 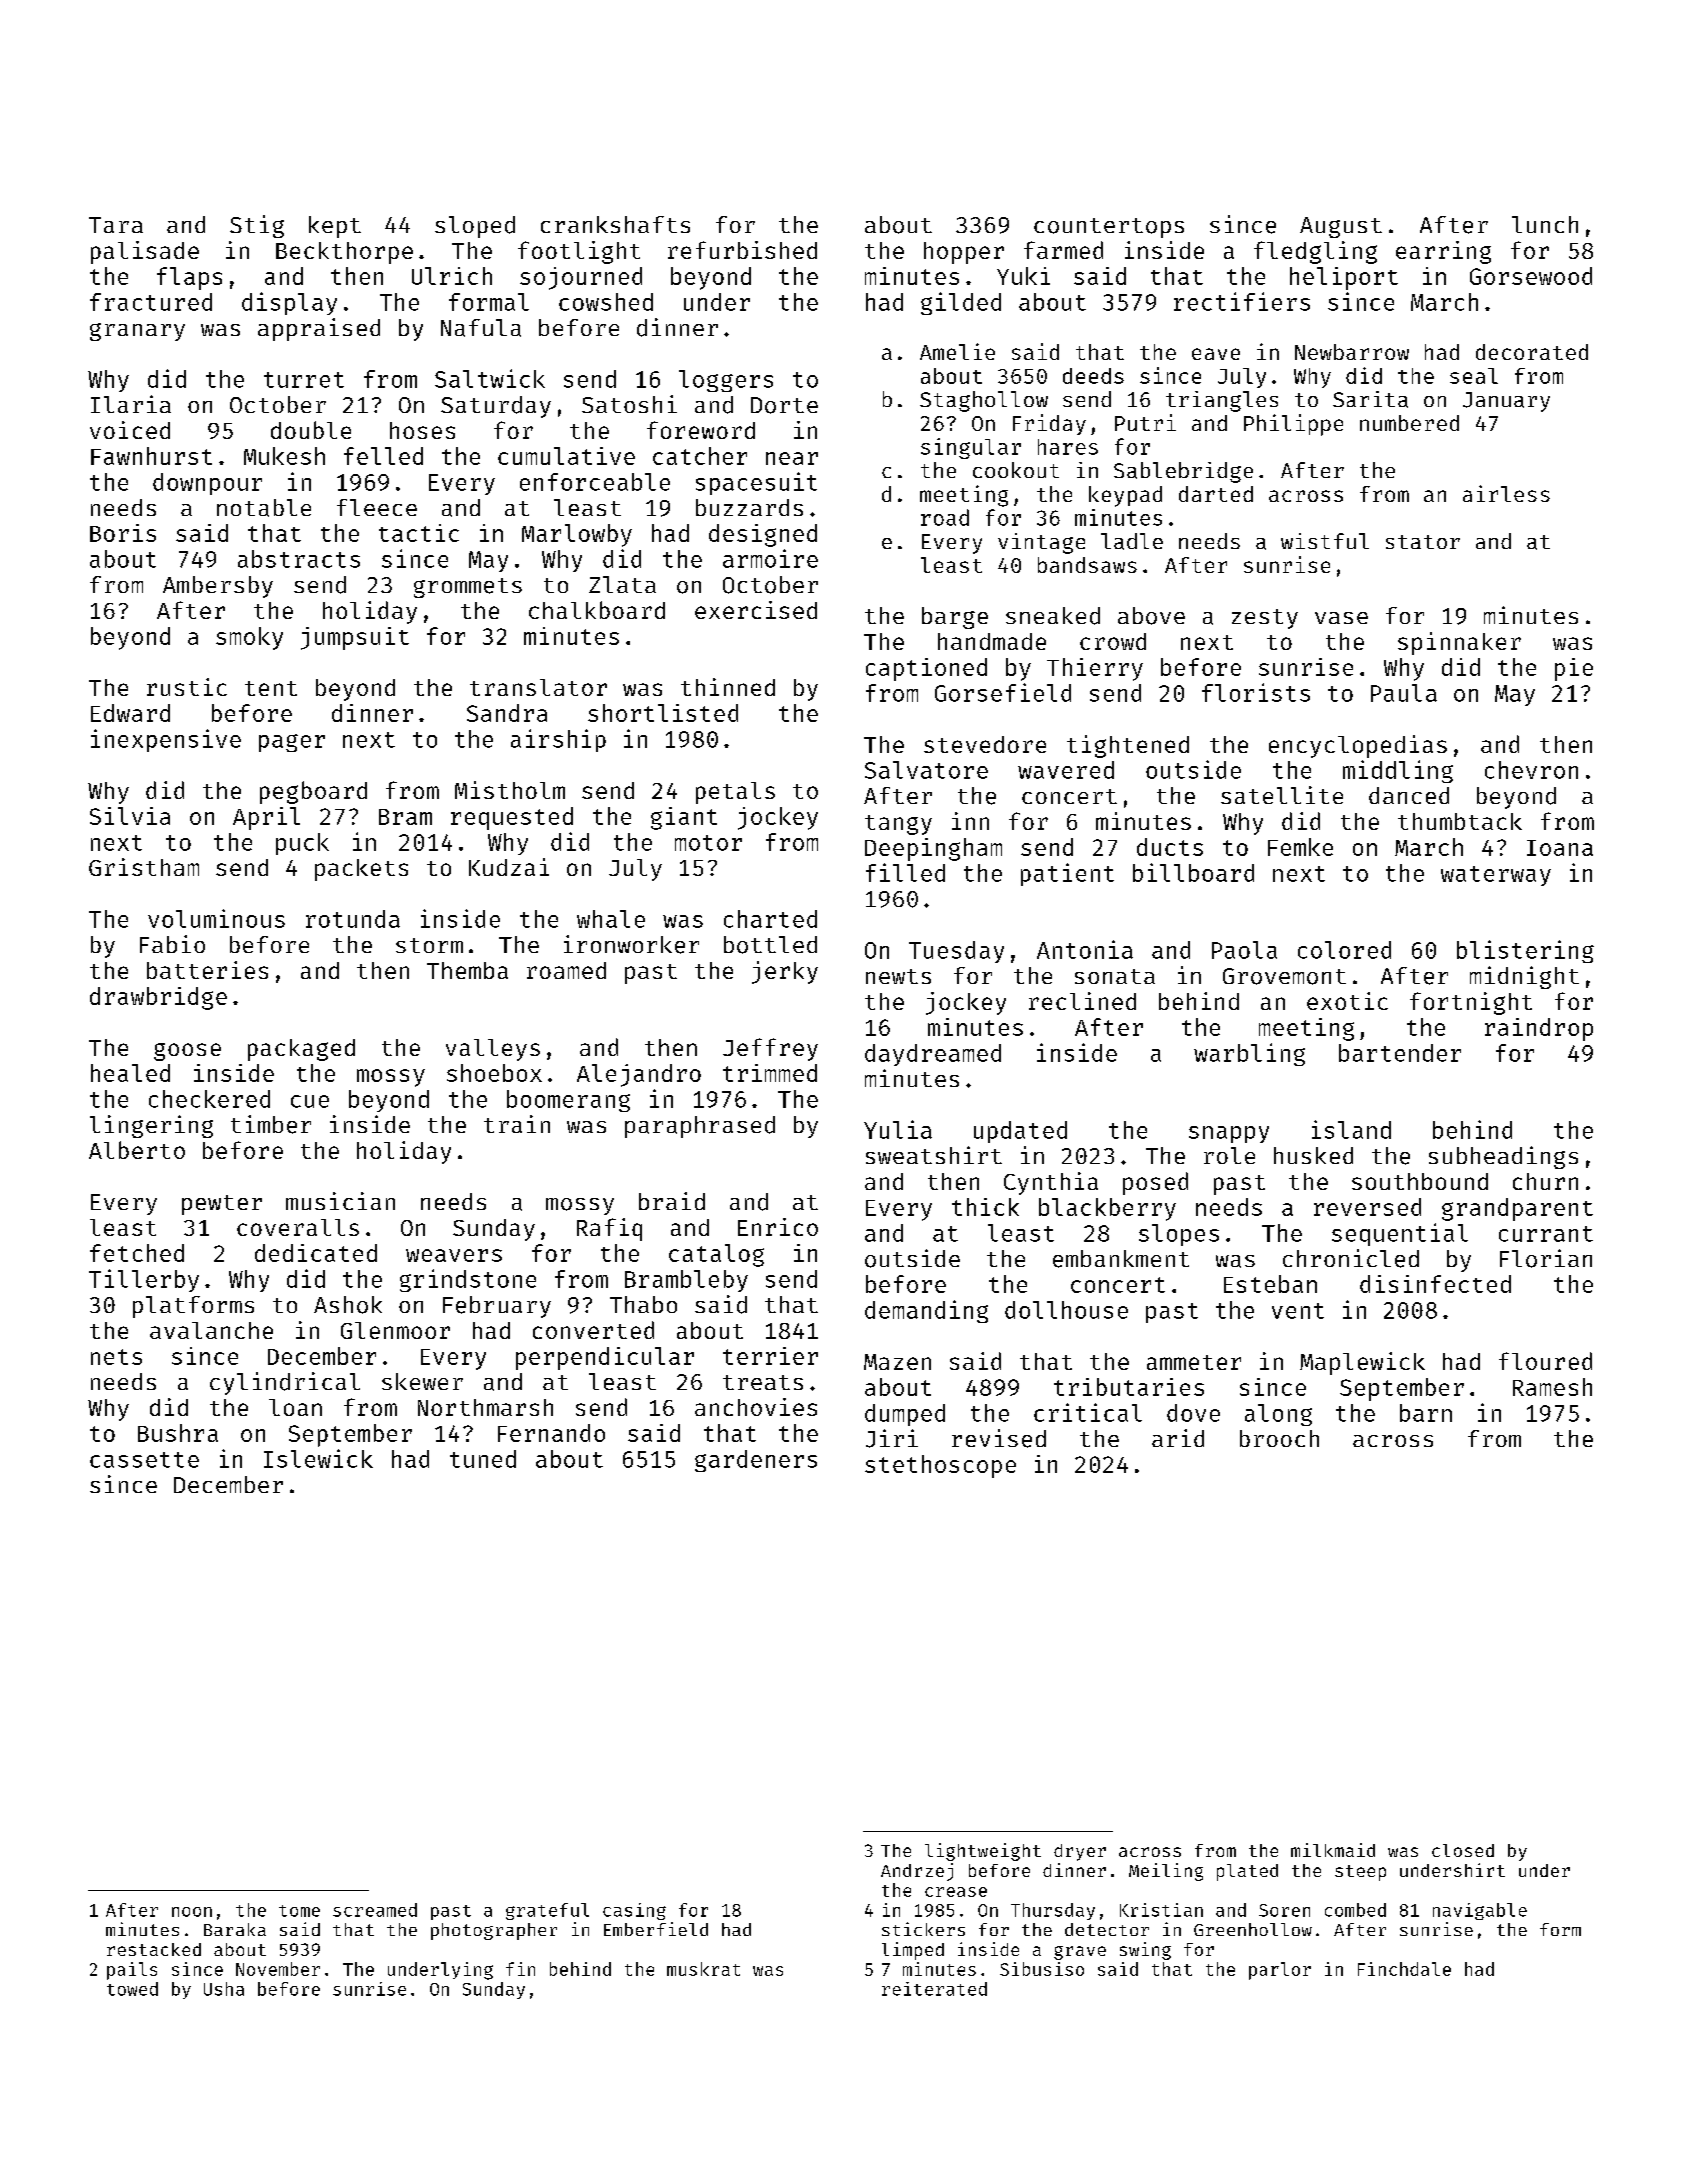 What do you see at coordinates (756, 610) in the image?
I see `exercised` at bounding box center [756, 610].
